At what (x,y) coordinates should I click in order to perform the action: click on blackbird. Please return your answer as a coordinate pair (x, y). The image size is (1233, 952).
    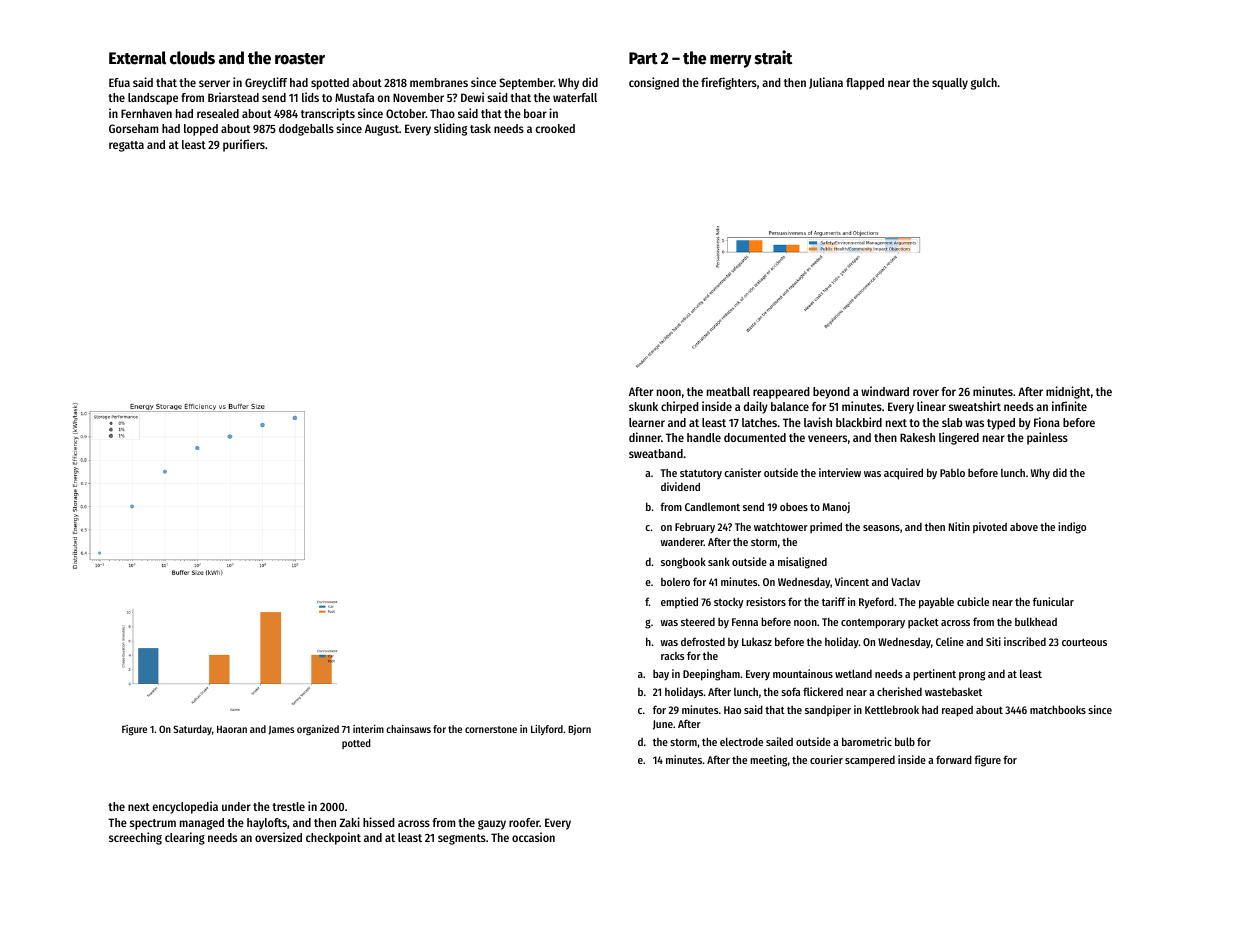
    Looking at the image, I should click on (859, 422).
